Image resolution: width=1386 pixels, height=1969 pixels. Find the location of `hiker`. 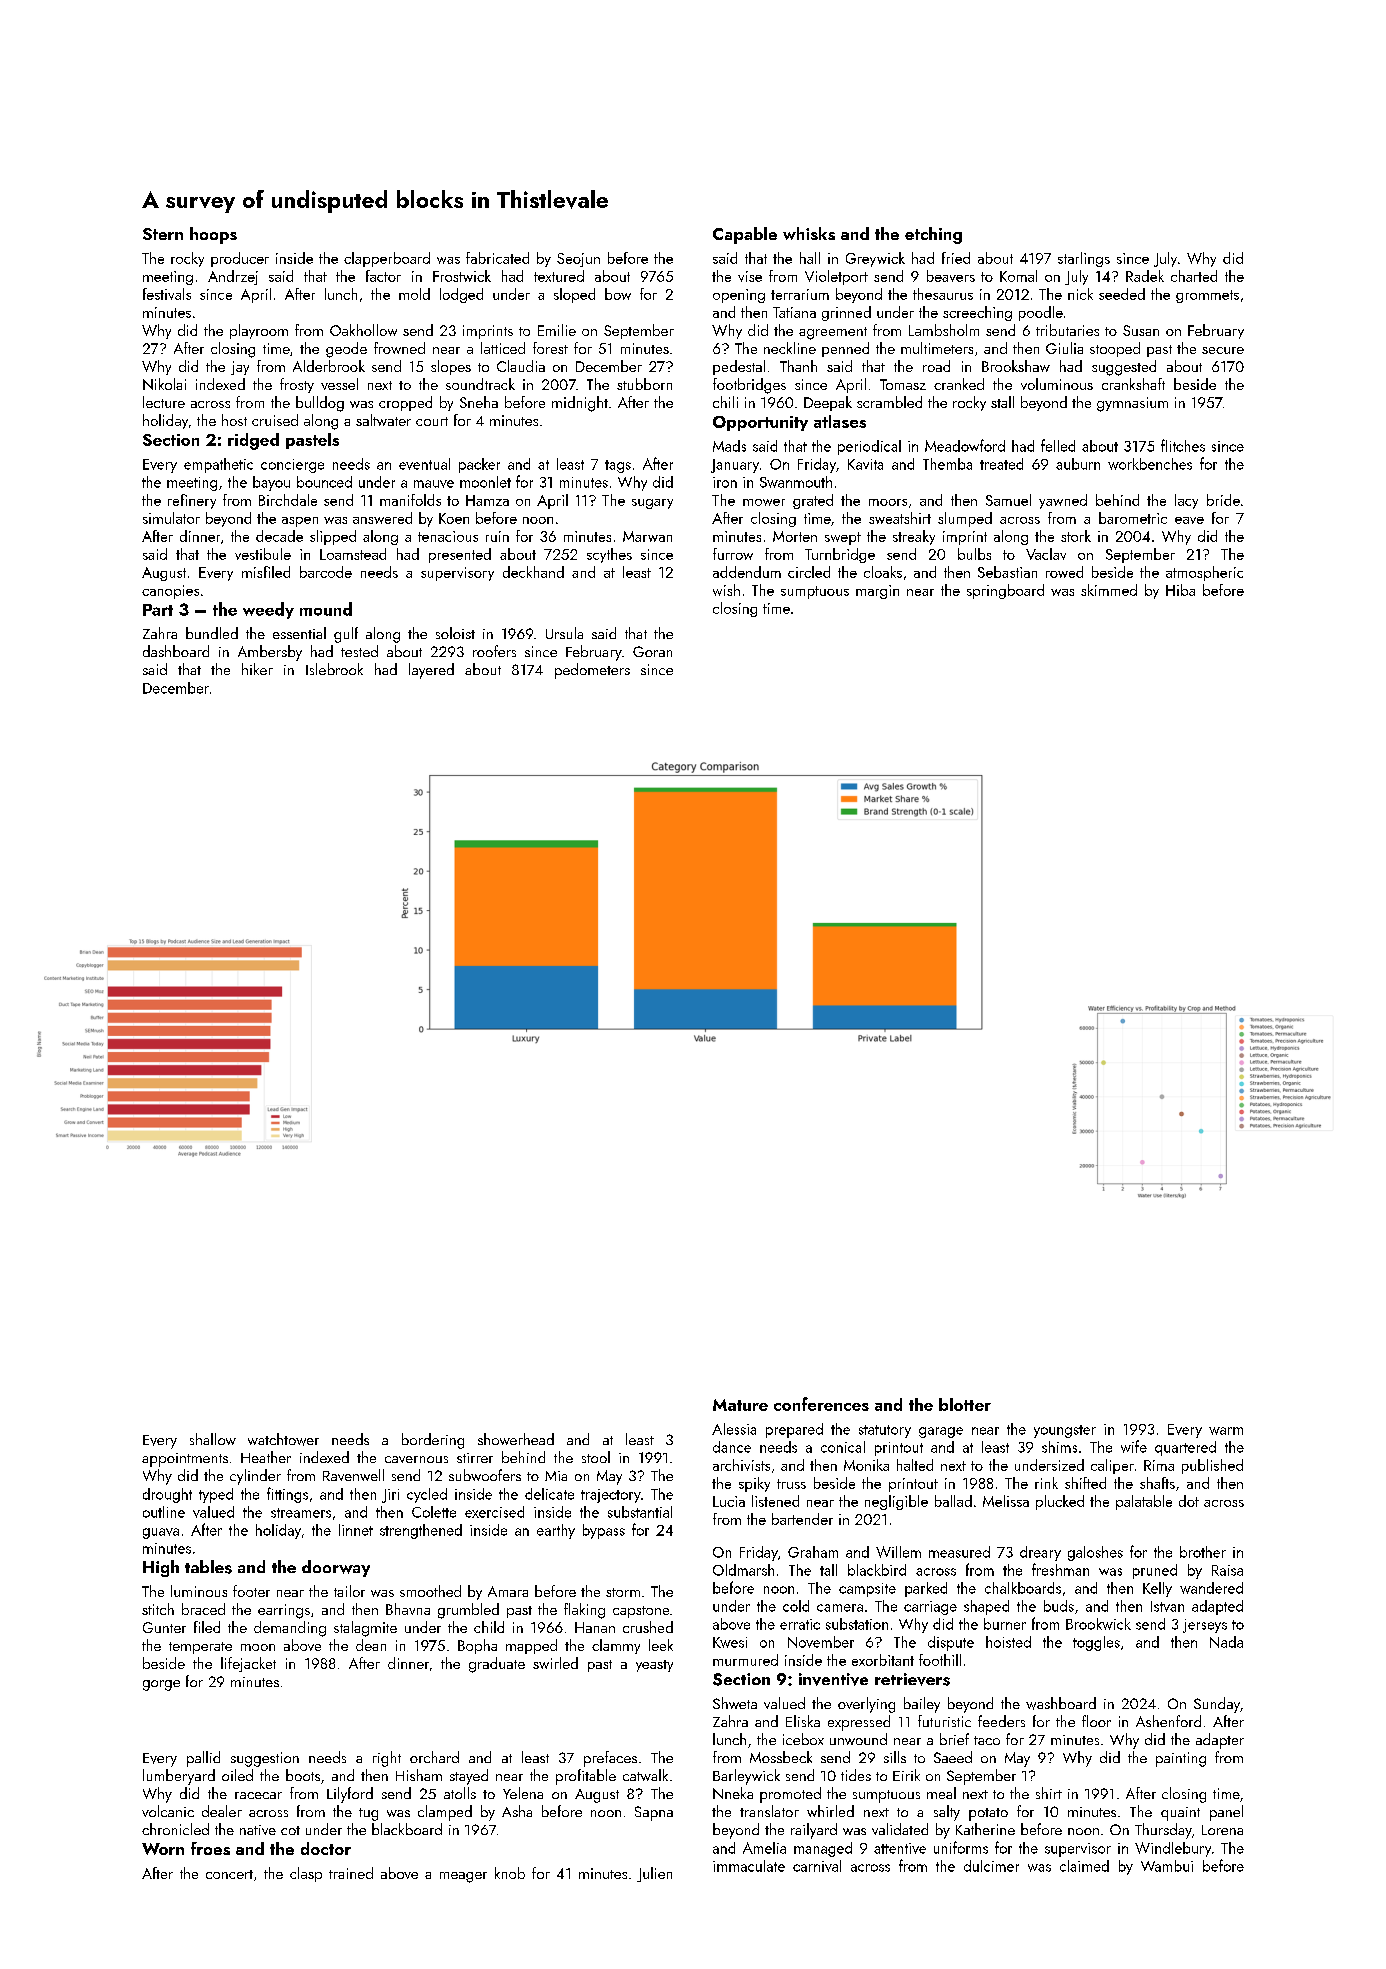

hiker is located at coordinates (257, 669).
